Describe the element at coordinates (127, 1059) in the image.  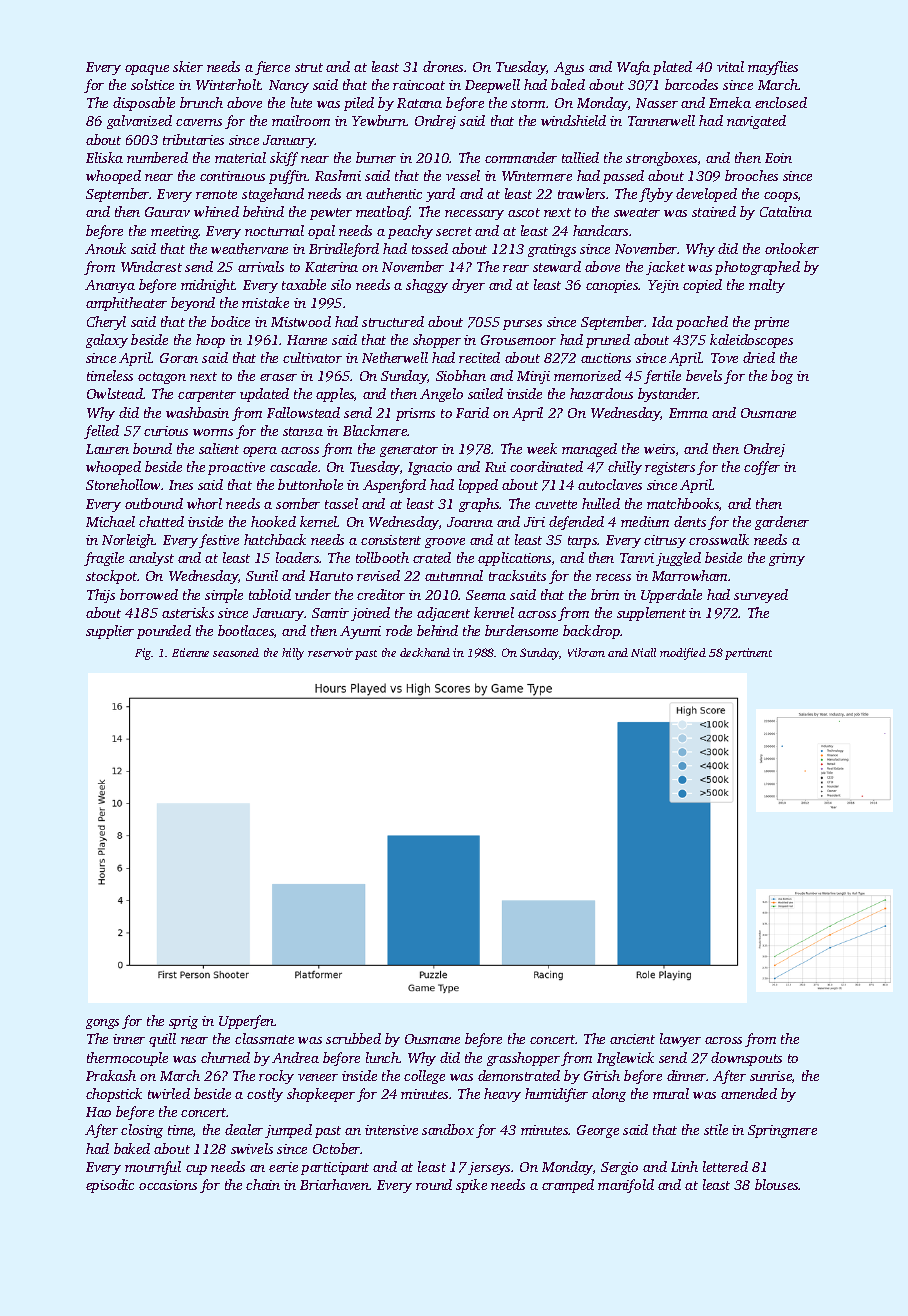
I see `thermocouple` at that location.
